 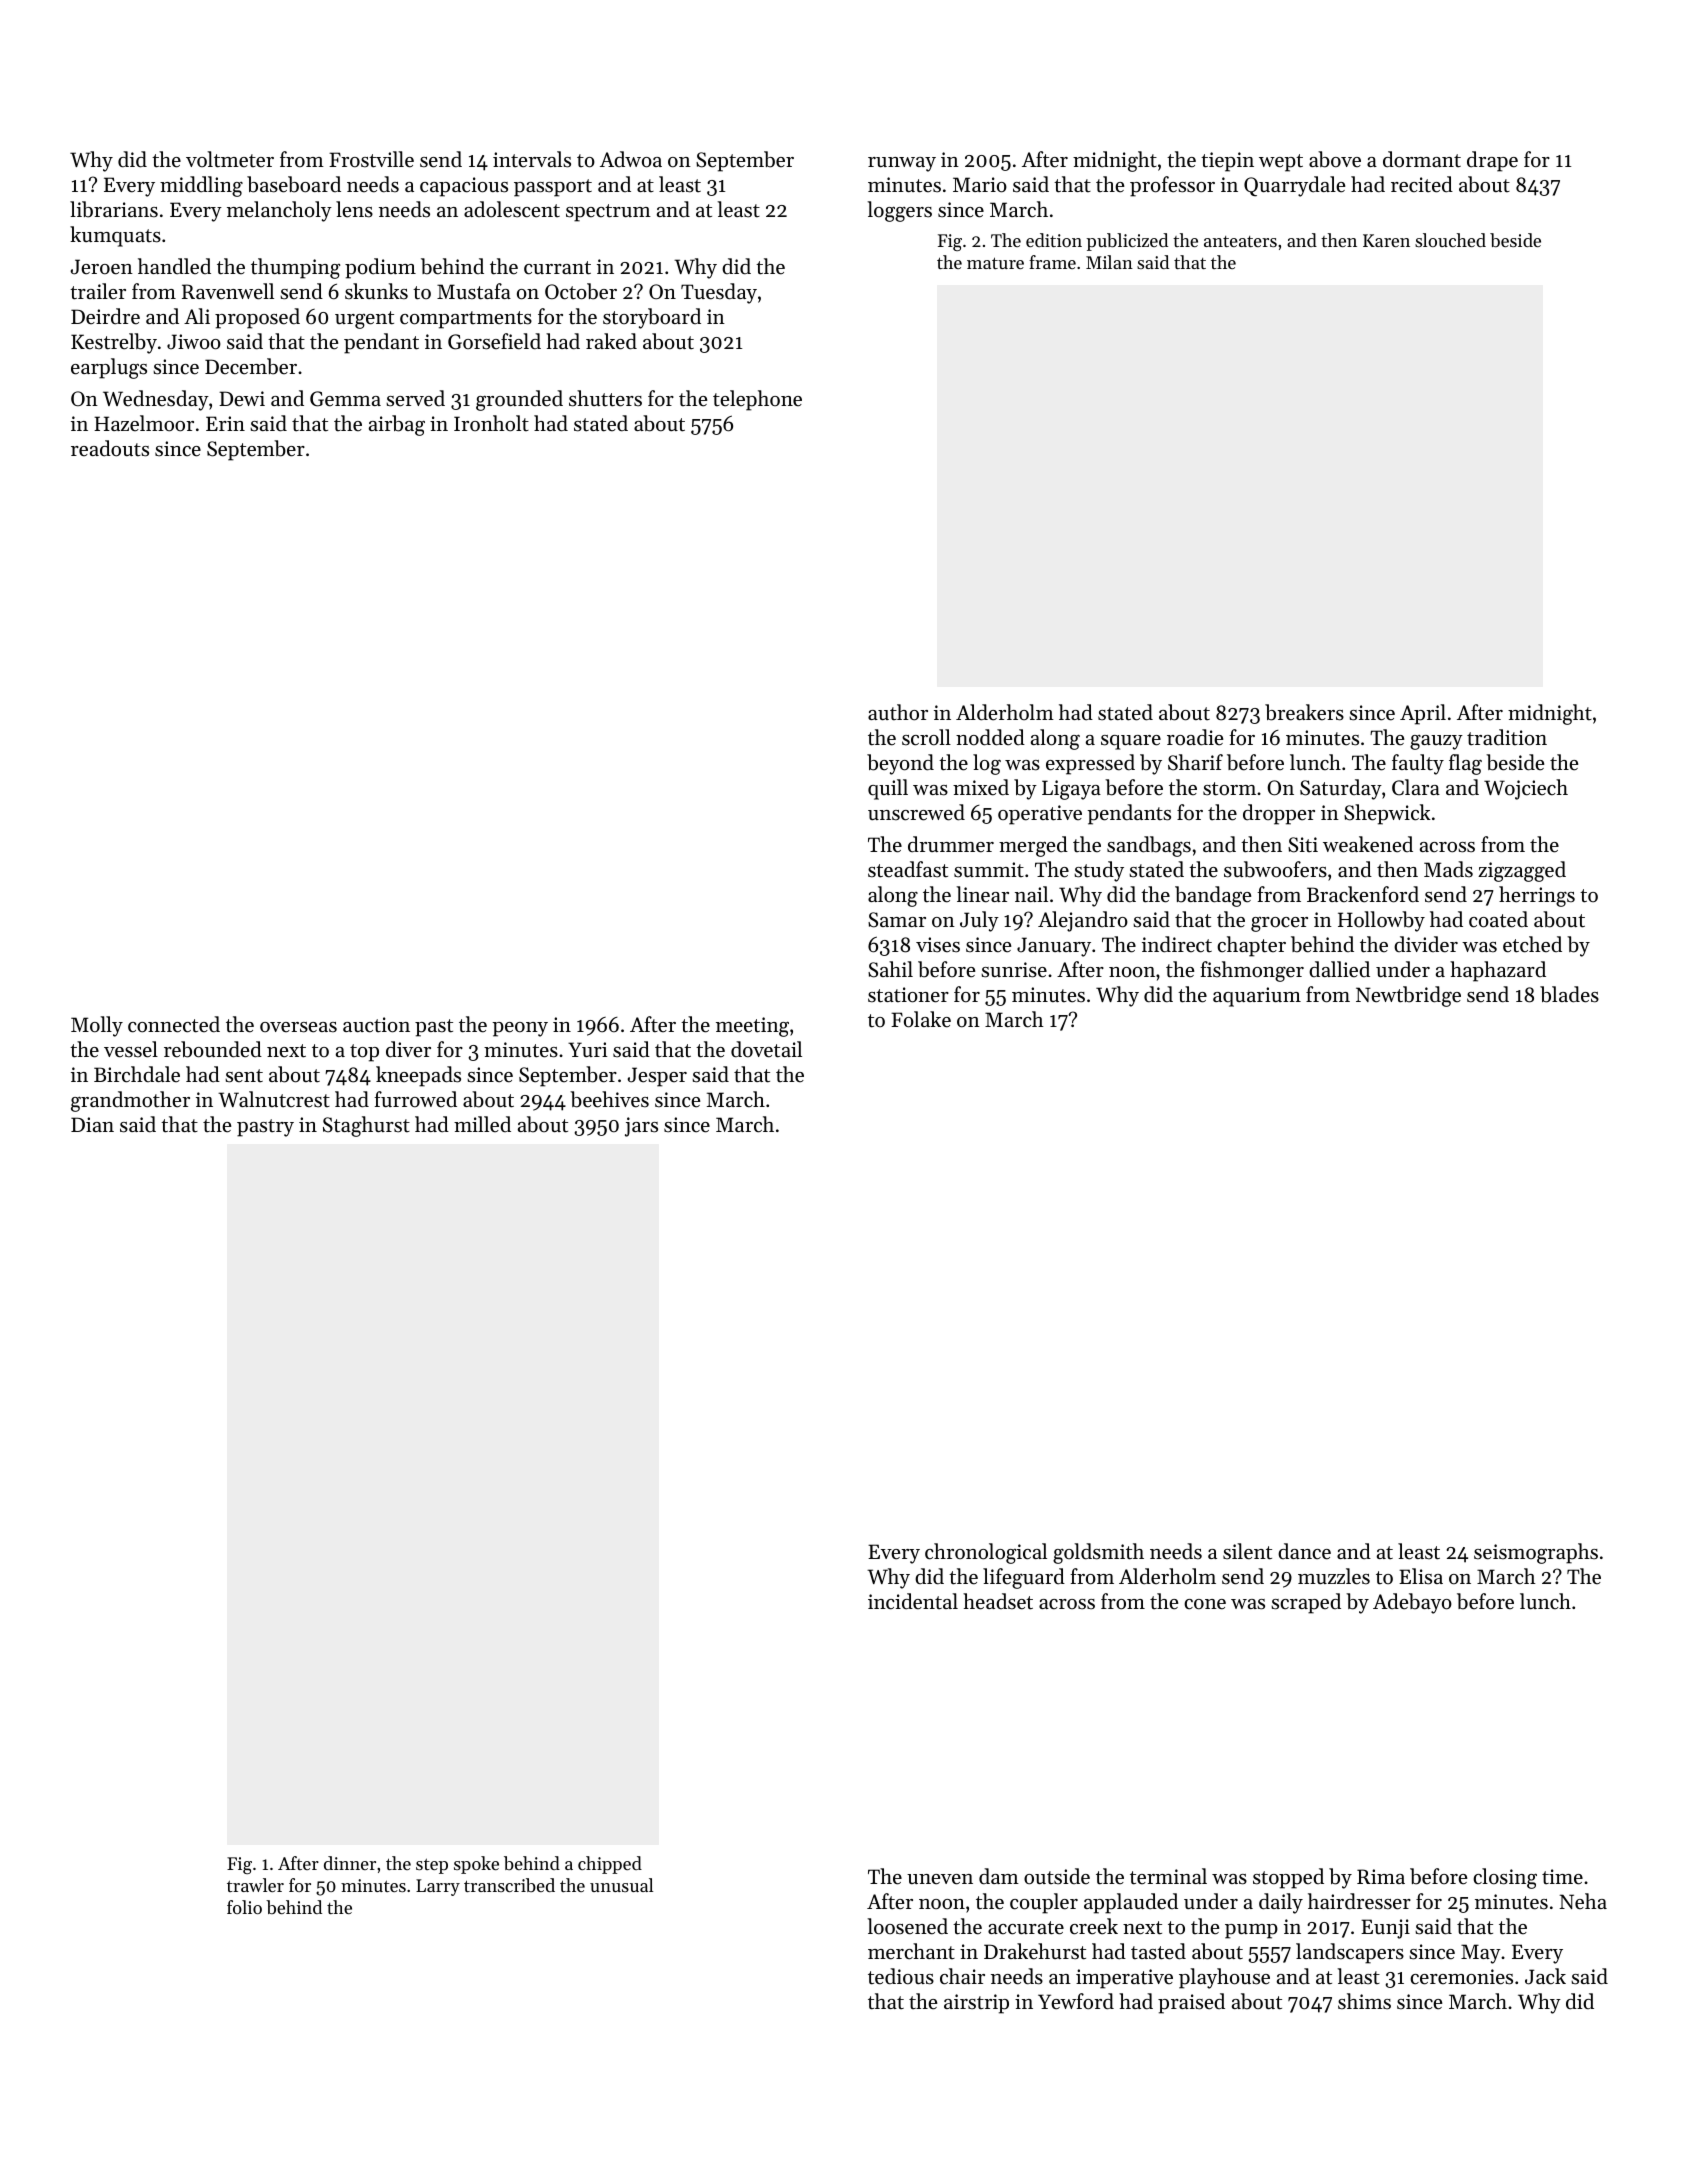 I want to click on voltmeter, so click(x=230, y=159).
